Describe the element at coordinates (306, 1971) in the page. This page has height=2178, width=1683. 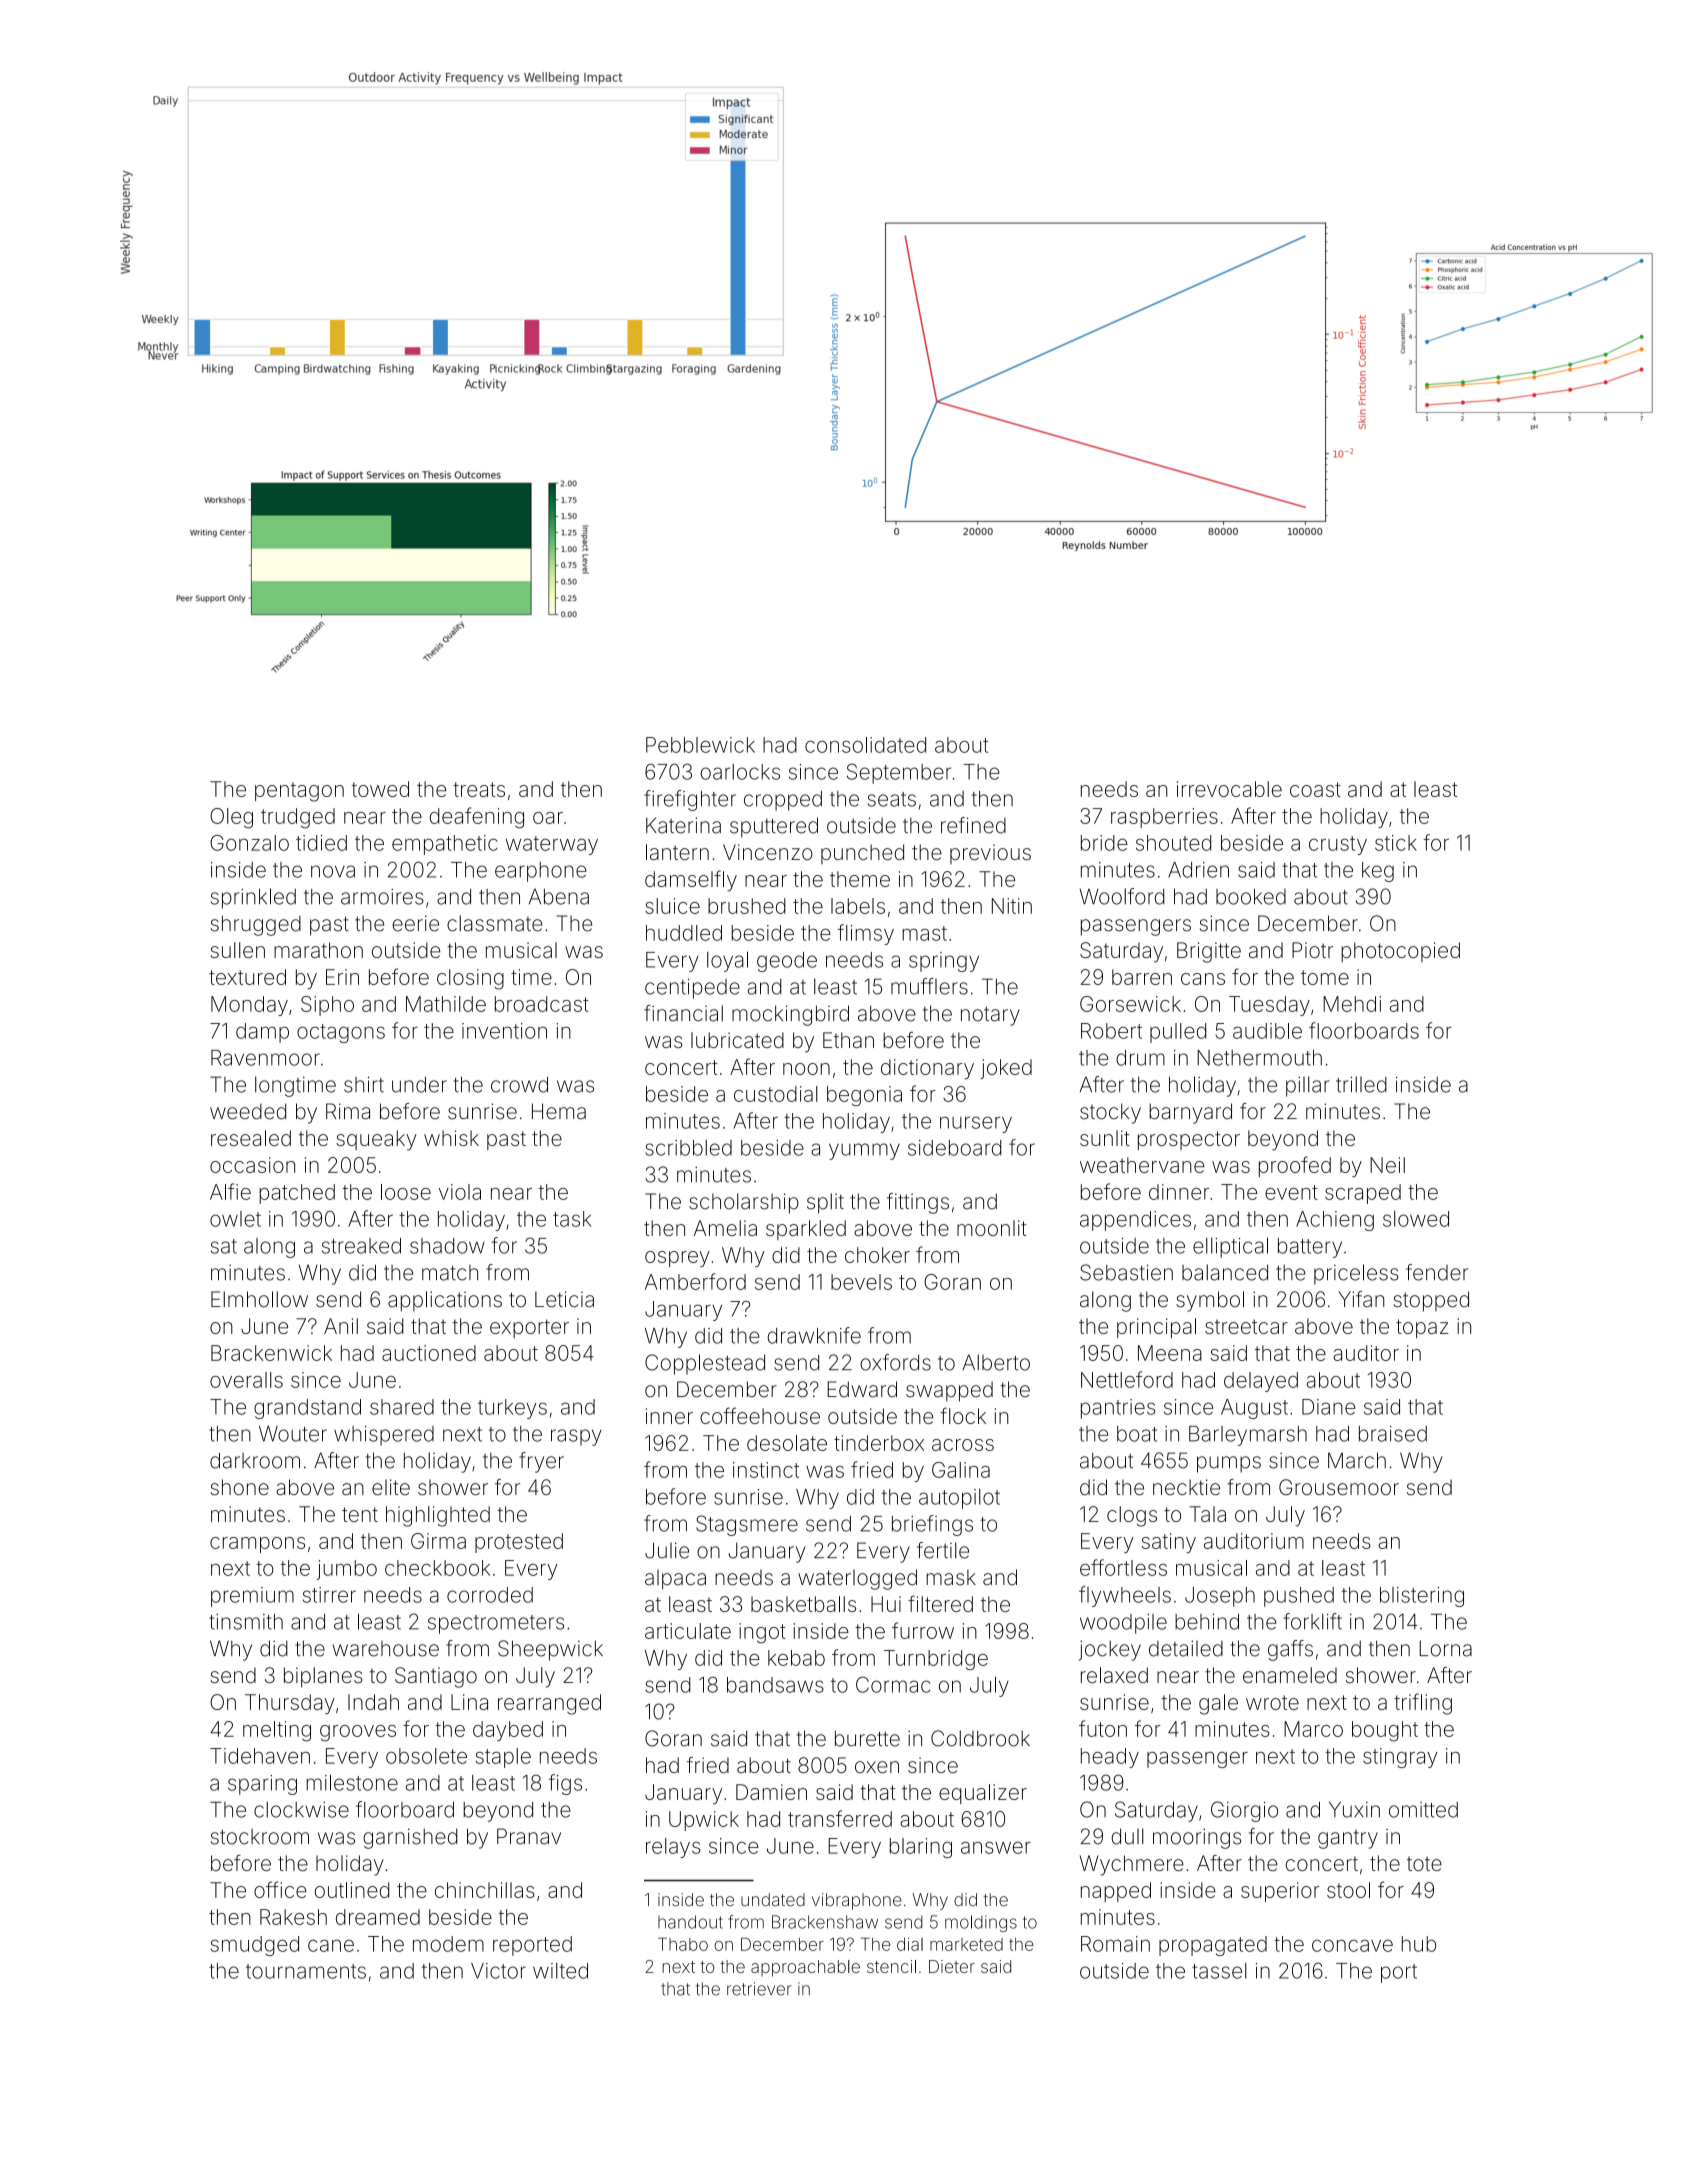
I see `tournaments` at that location.
